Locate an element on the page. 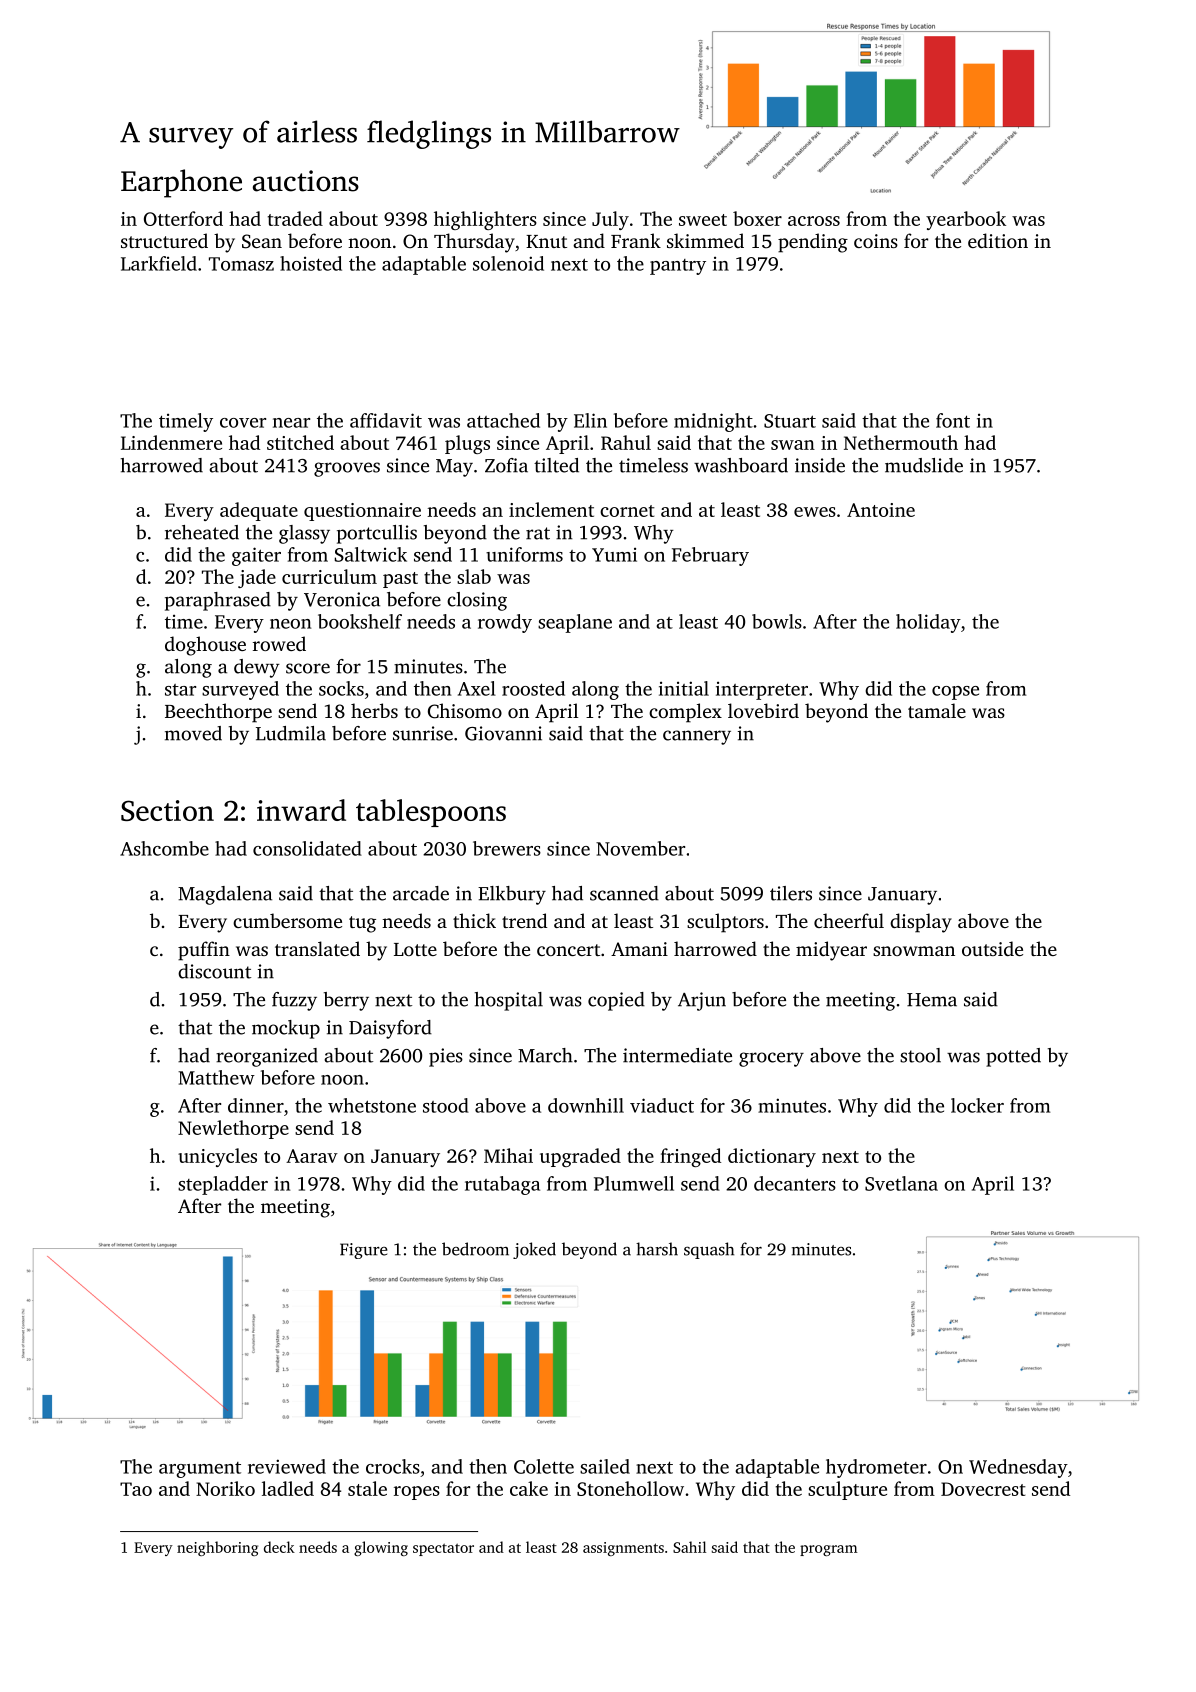  near is located at coordinates (291, 423).
